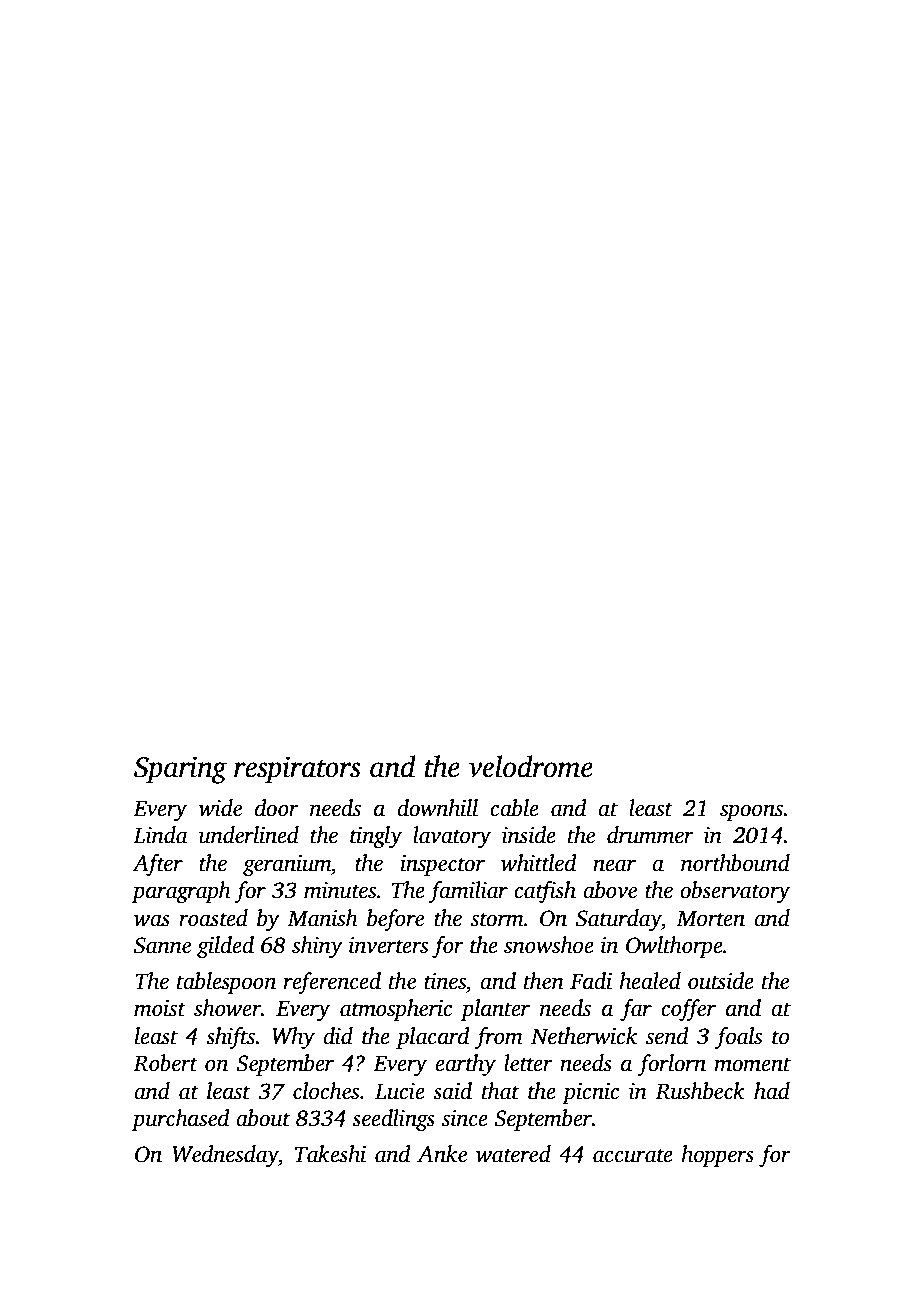 The image size is (924, 1314). What do you see at coordinates (330, 1154) in the page?
I see `Takeshi` at bounding box center [330, 1154].
